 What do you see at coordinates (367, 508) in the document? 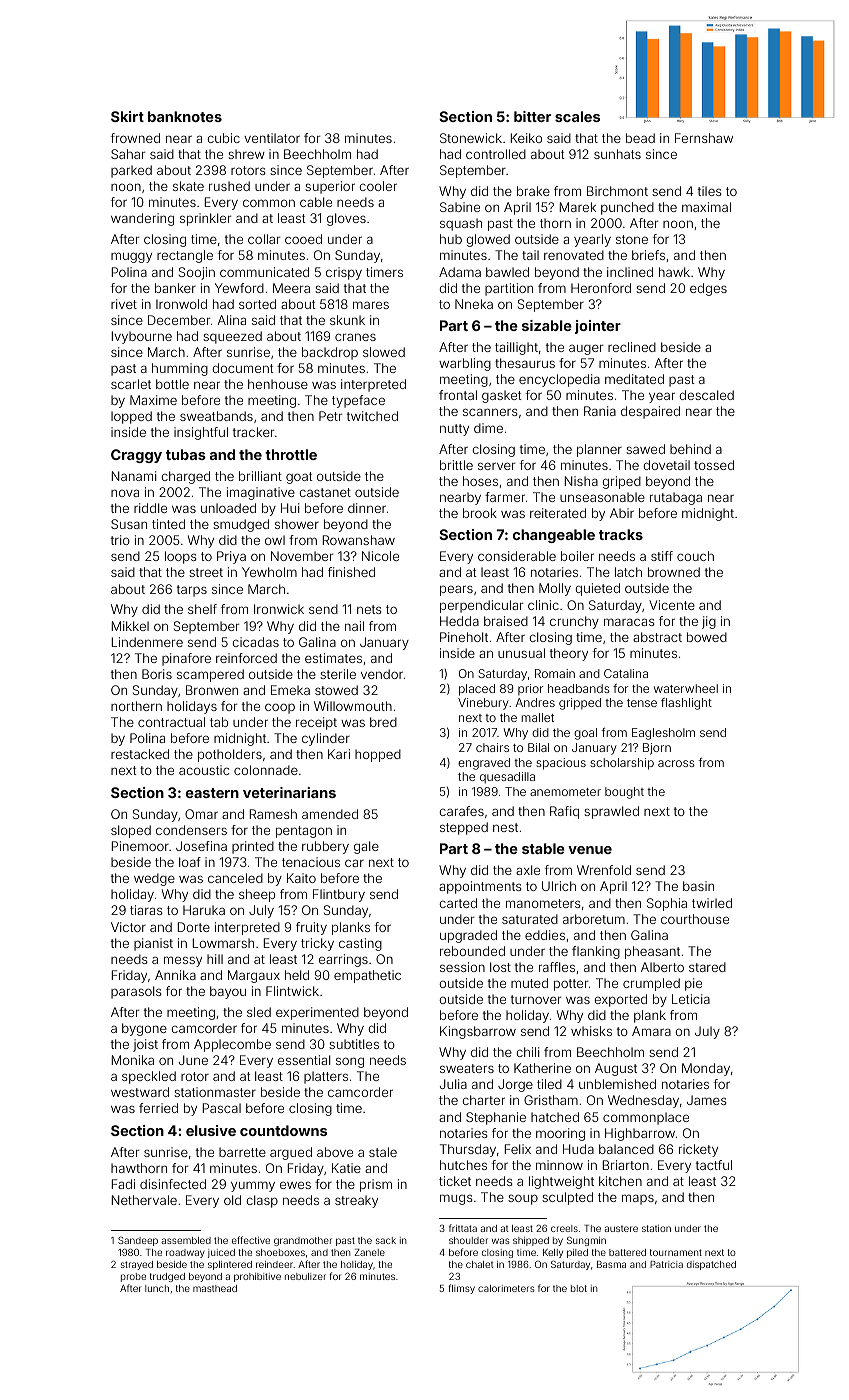
I see `dinner` at bounding box center [367, 508].
